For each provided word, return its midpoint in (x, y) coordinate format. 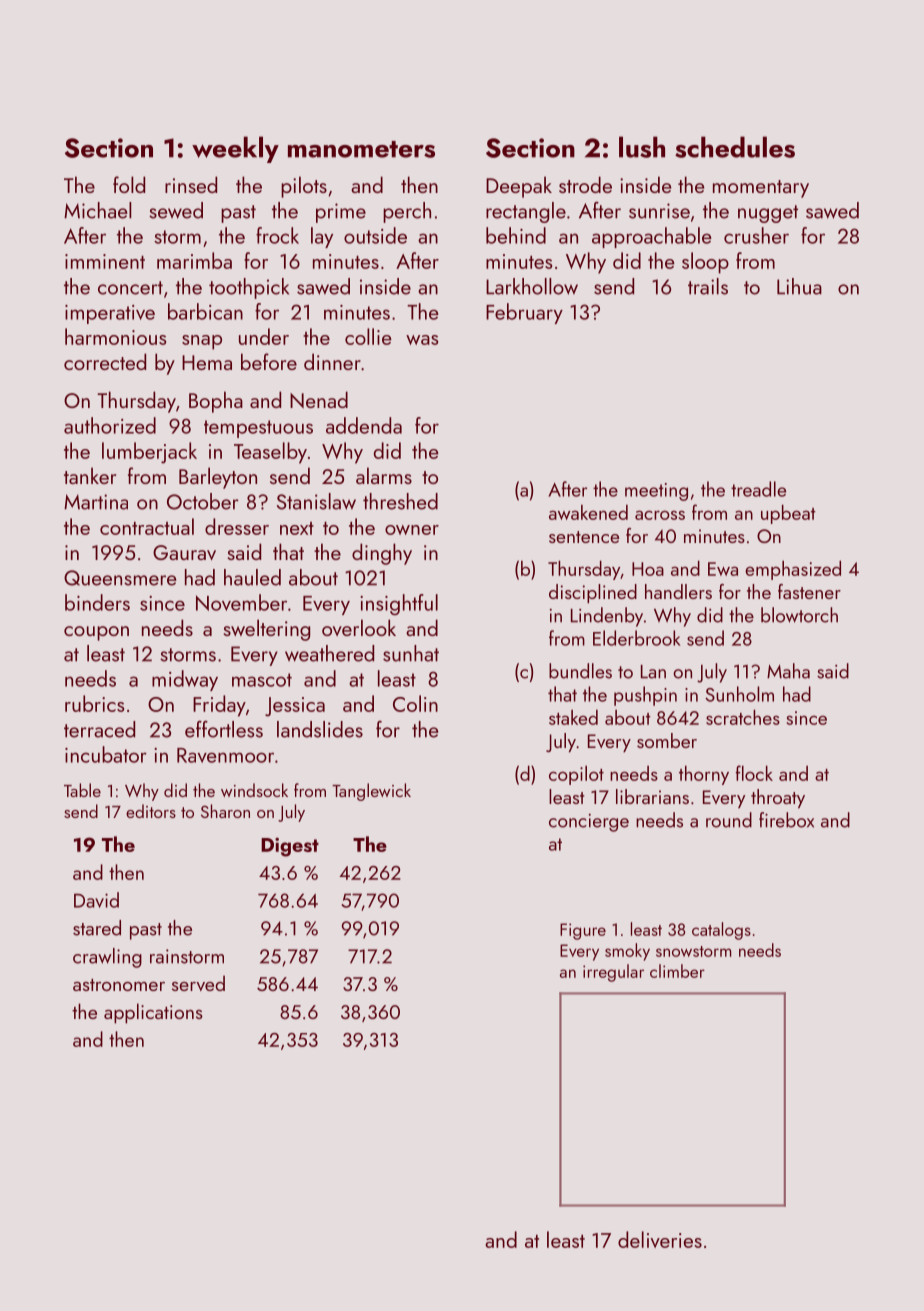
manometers (361, 149)
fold (129, 184)
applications (153, 1013)
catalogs (721, 931)
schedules (735, 147)
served (198, 983)
